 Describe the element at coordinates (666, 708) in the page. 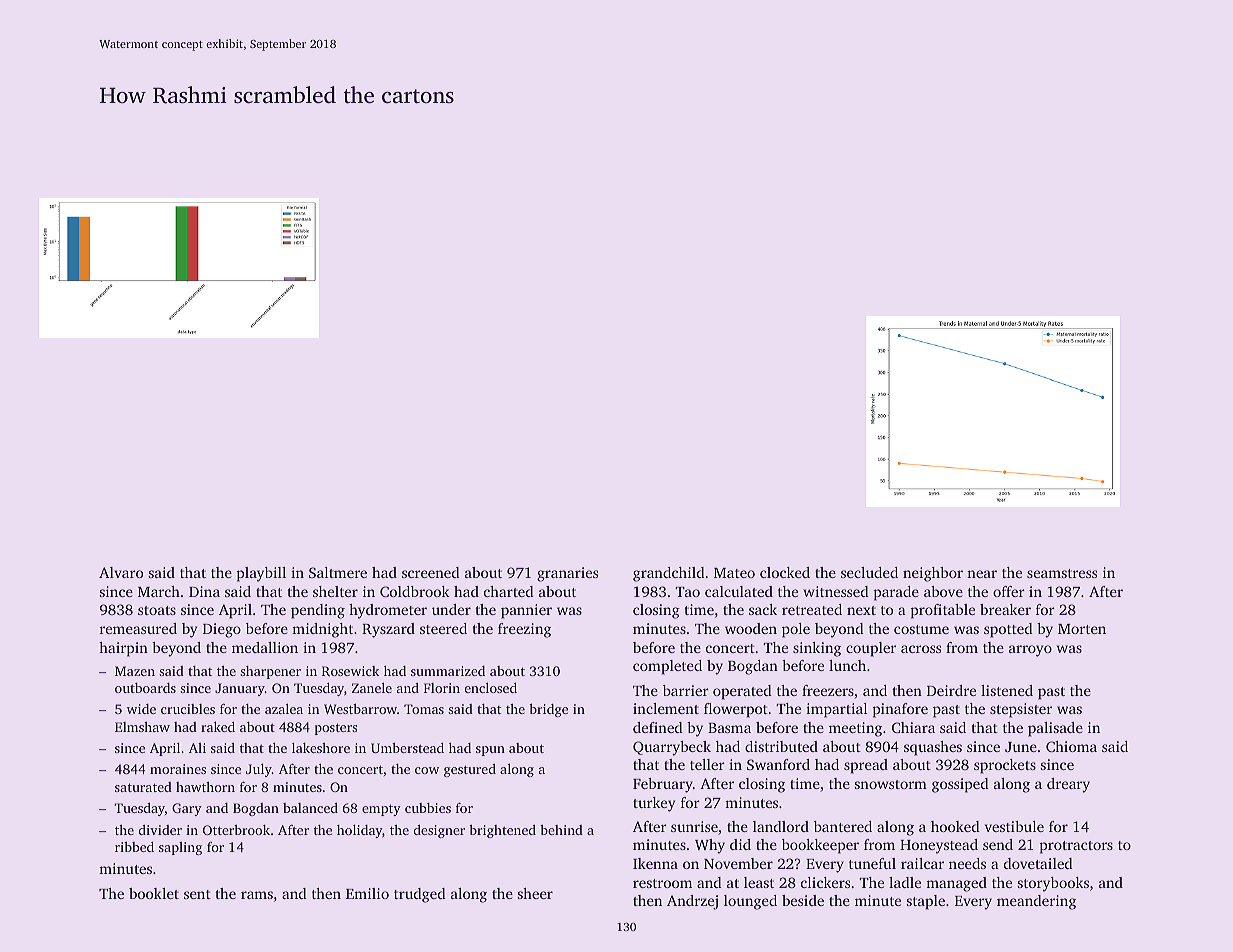

I see `inclement` at that location.
